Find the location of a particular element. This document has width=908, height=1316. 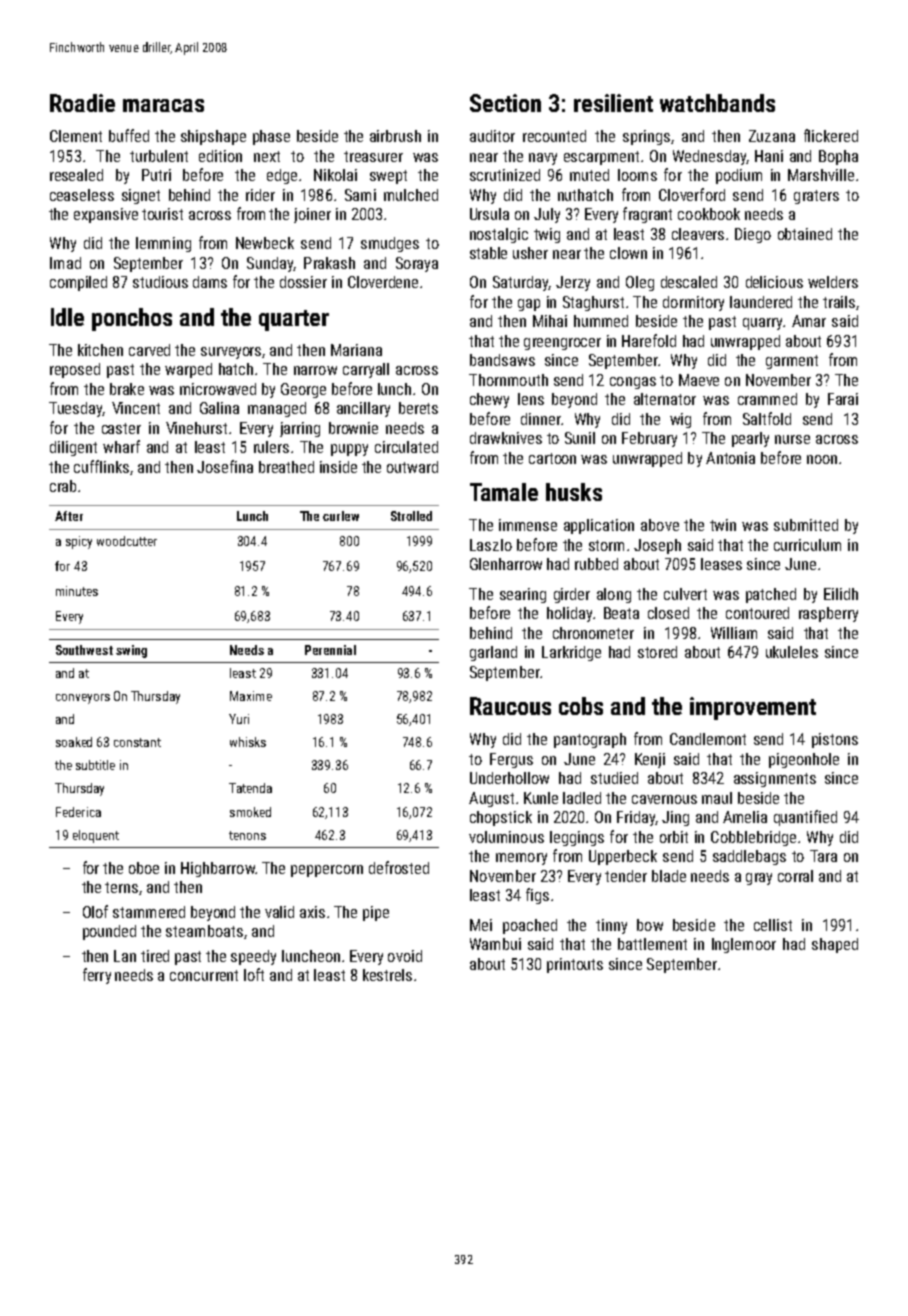

patched is located at coordinates (771, 595).
